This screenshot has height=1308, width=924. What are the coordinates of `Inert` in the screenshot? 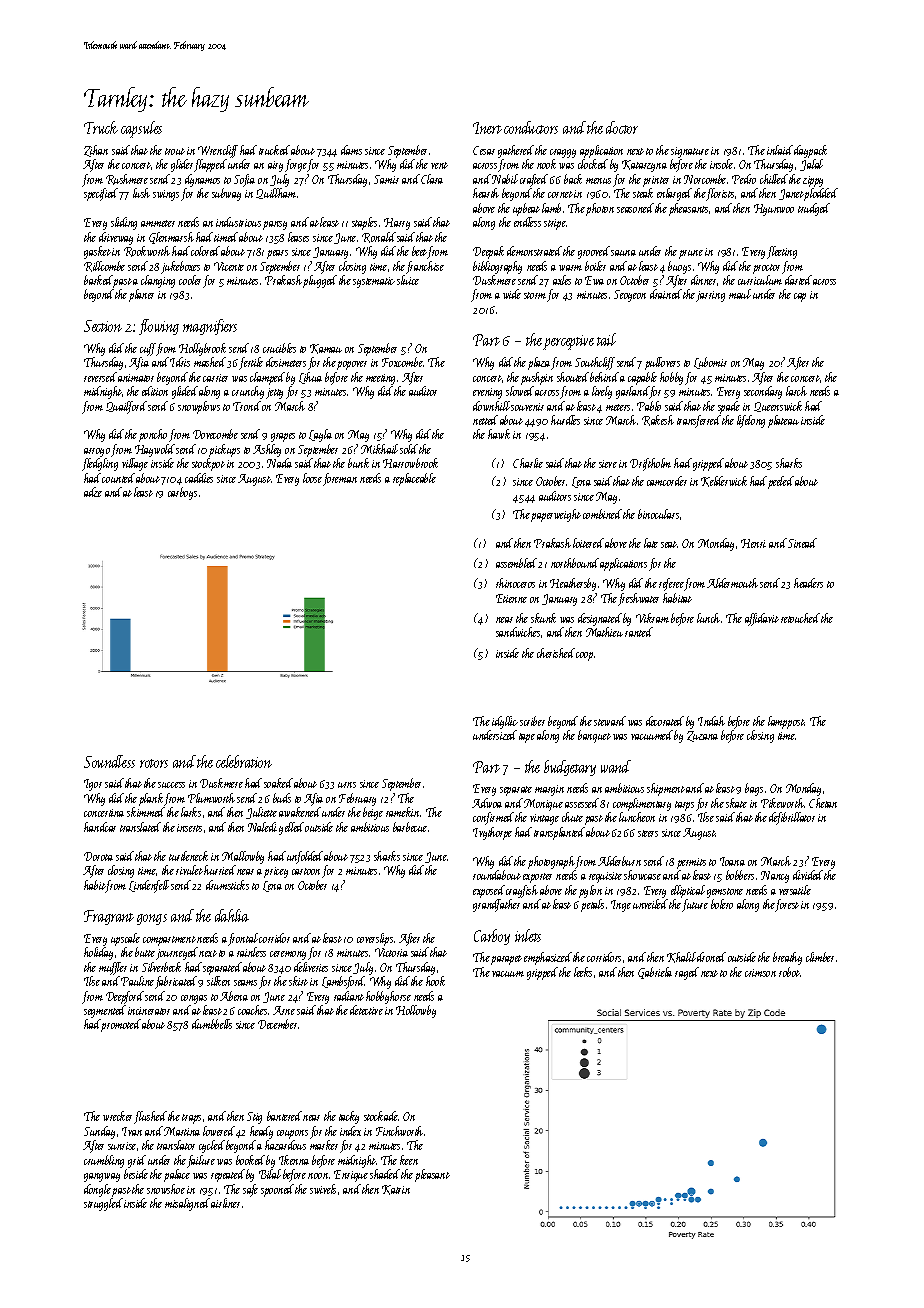 It's located at (487, 128).
